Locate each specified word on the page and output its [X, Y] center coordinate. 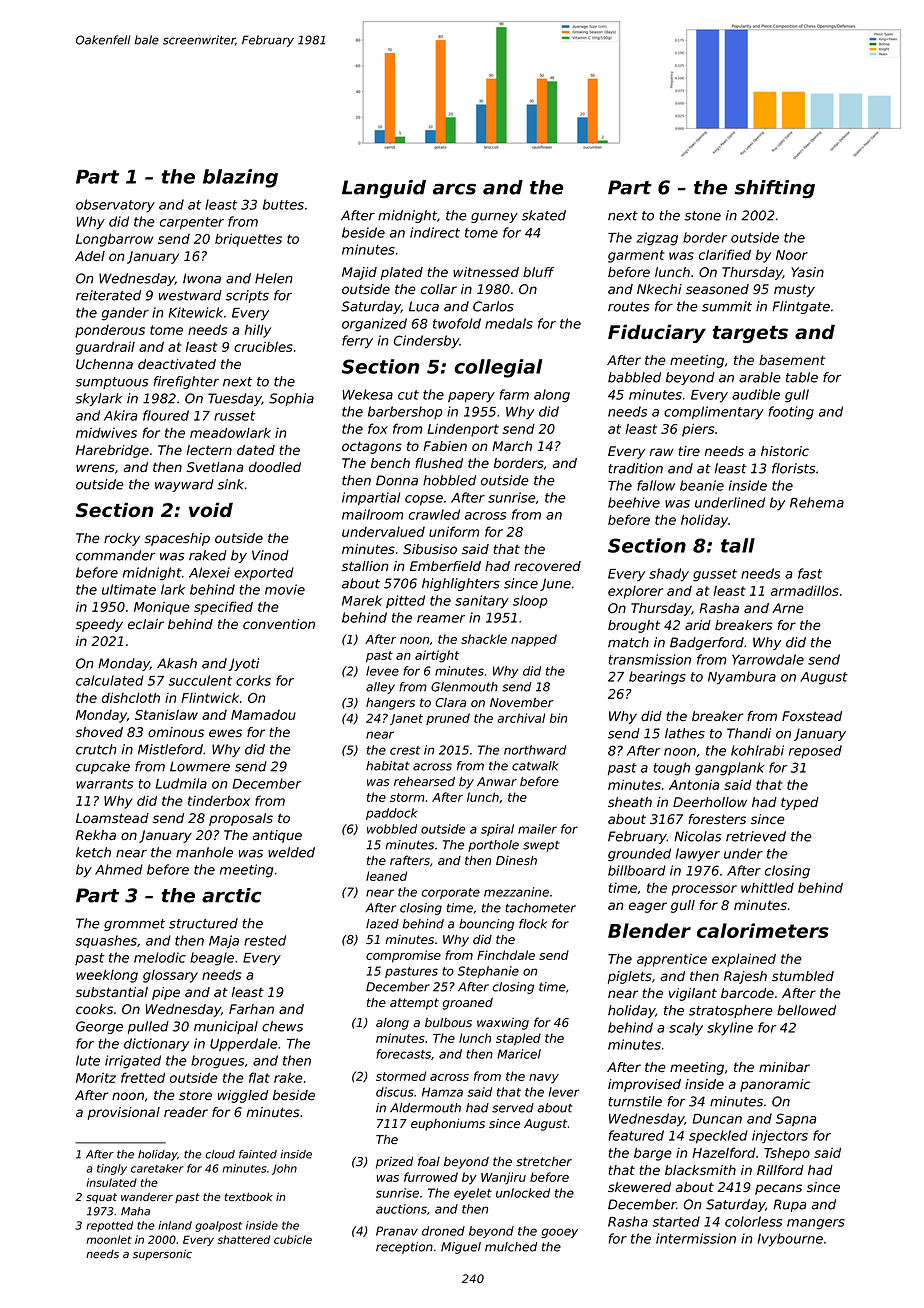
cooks [94, 1009]
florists [793, 468]
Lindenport [463, 430]
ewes [225, 733]
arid [698, 625]
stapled [518, 1039]
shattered [244, 1239]
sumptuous [111, 383]
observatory [115, 206]
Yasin [807, 272]
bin [558, 718]
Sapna [796, 1119]
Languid [384, 189]
